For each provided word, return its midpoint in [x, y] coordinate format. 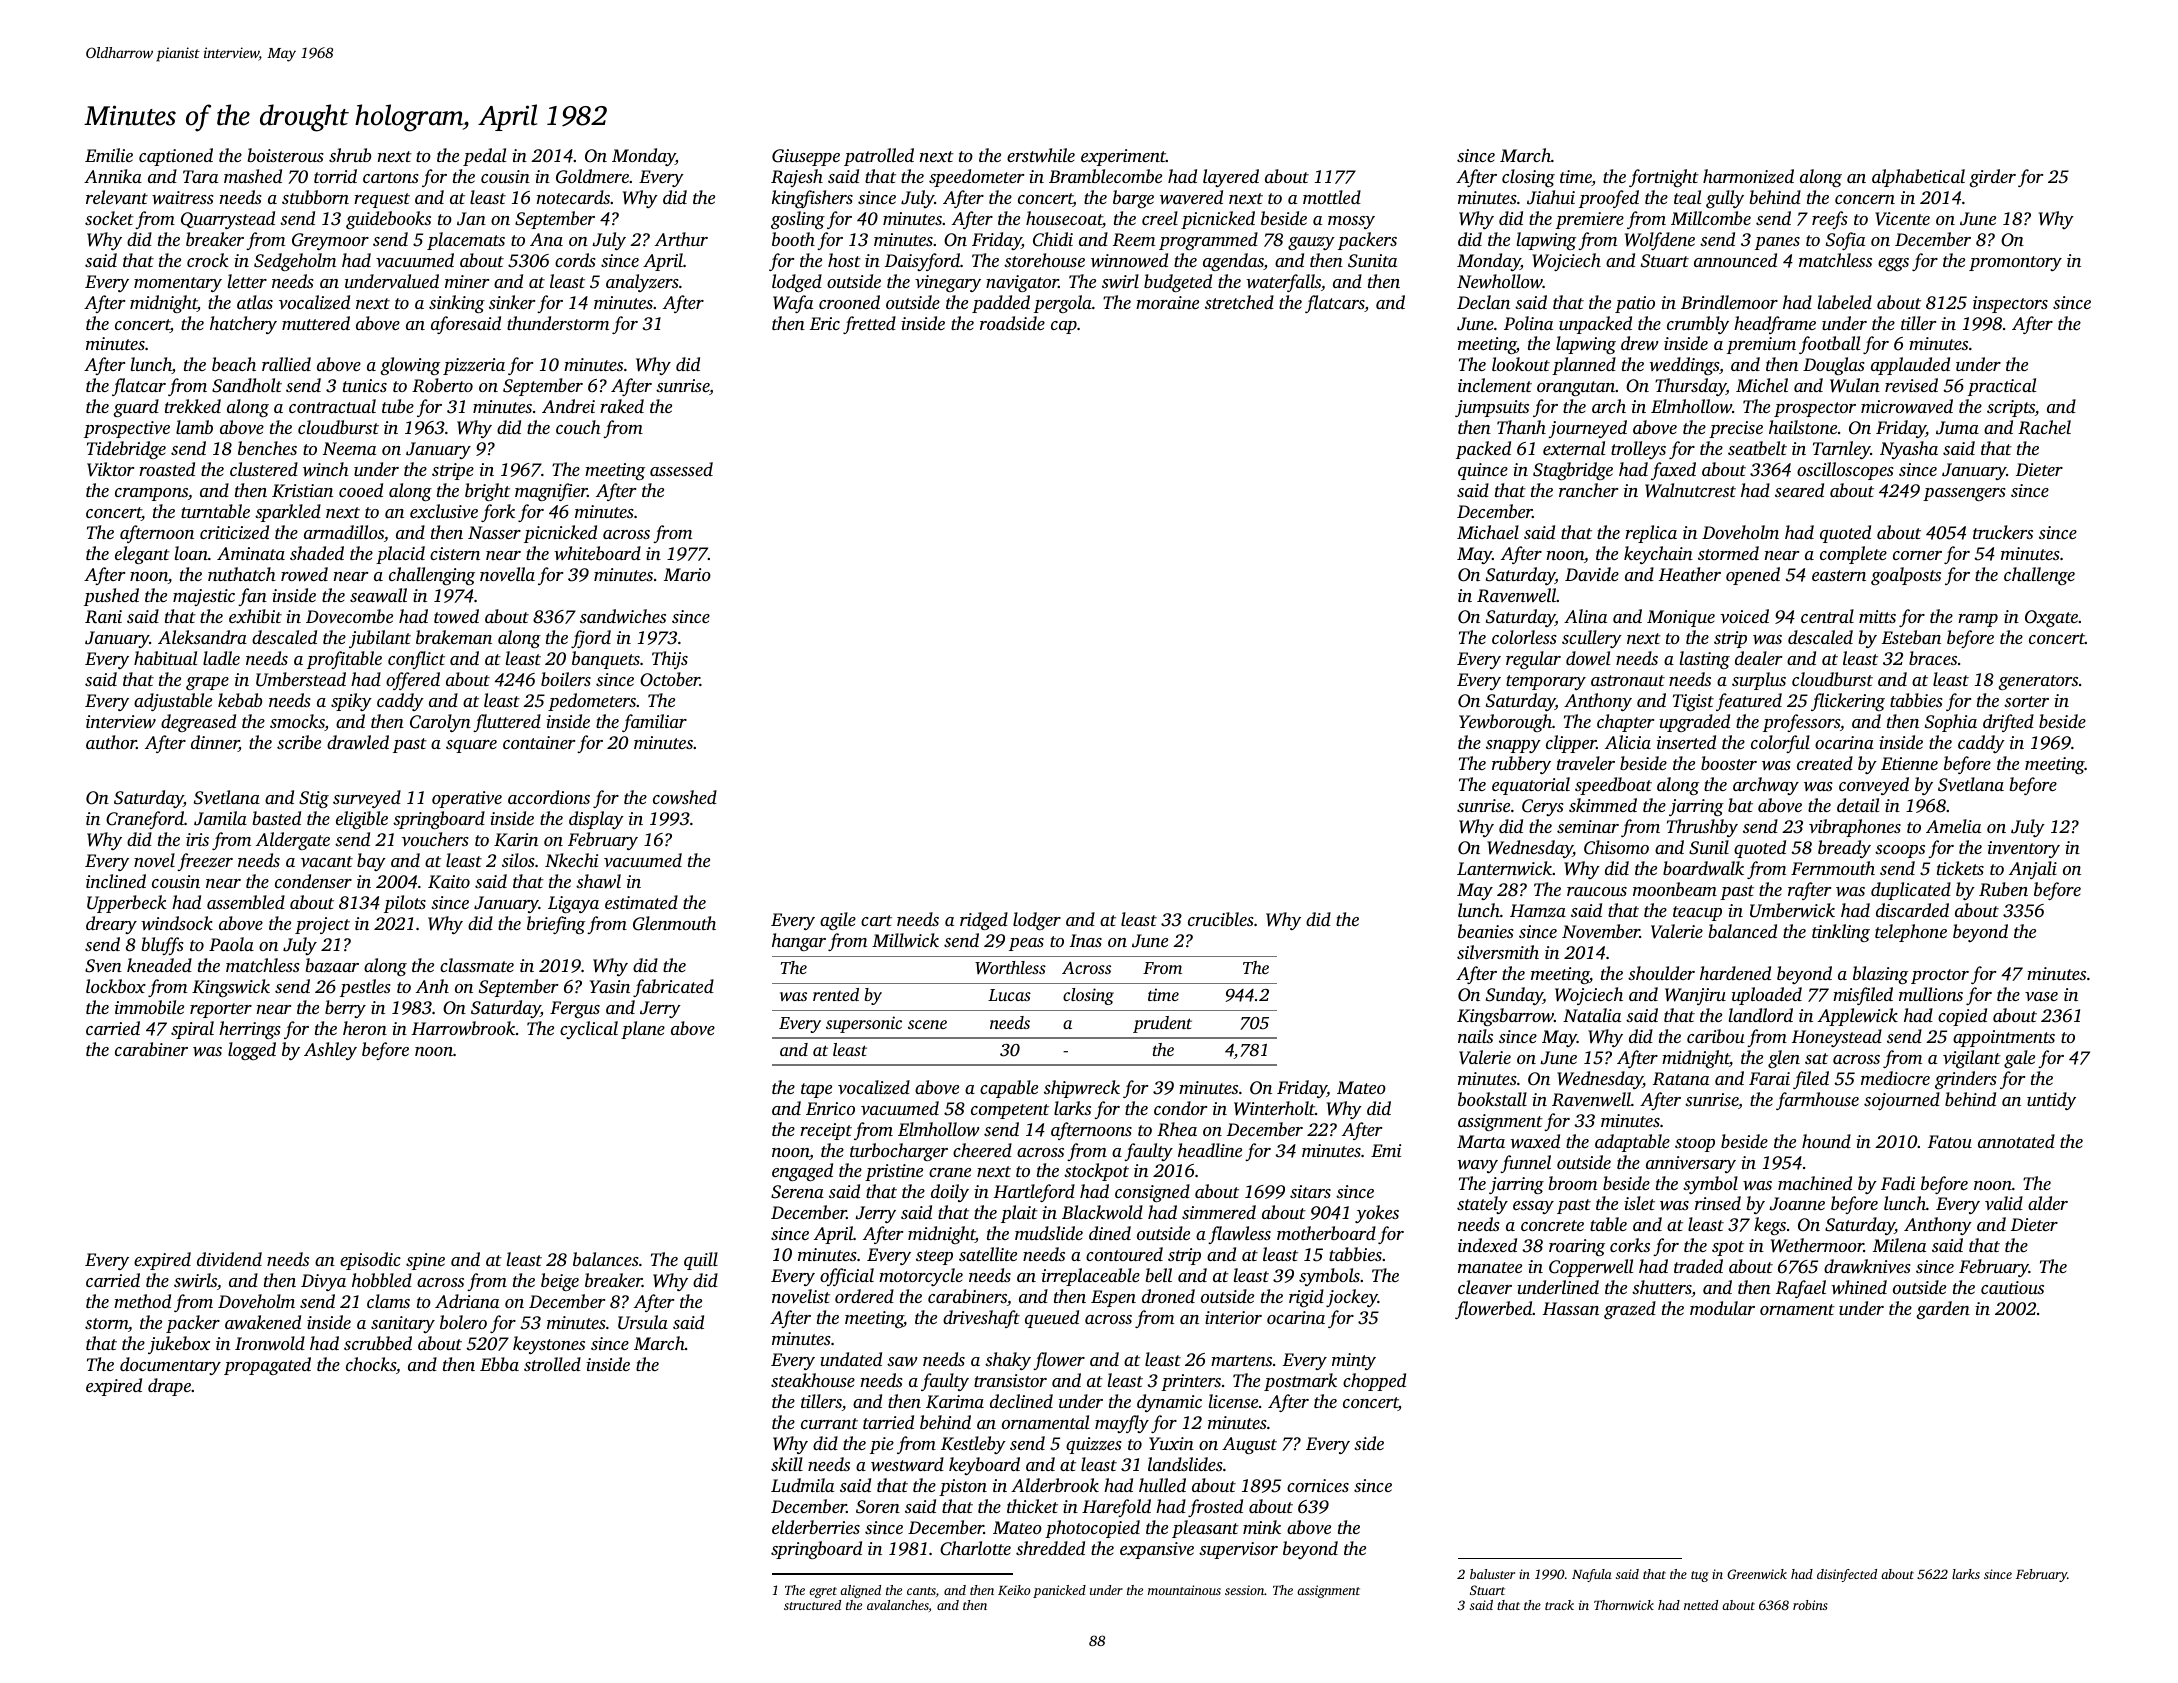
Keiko [1014, 1590]
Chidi [1053, 239]
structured [812, 1605]
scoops [1900, 851]
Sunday [1514, 996]
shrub [350, 155]
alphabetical [1918, 178]
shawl [598, 881]
